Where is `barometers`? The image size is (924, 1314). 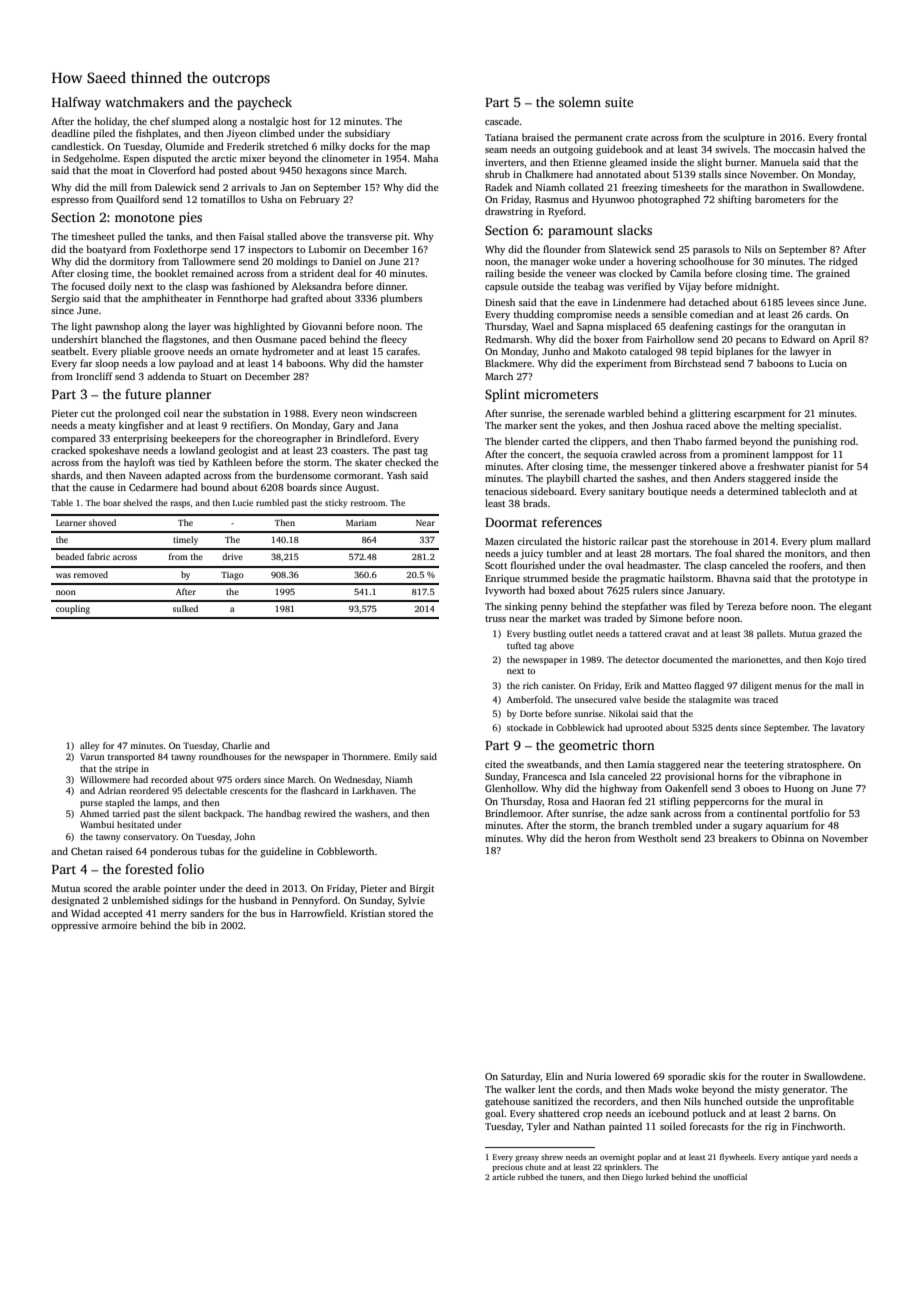 barometers is located at coordinates (780, 199).
